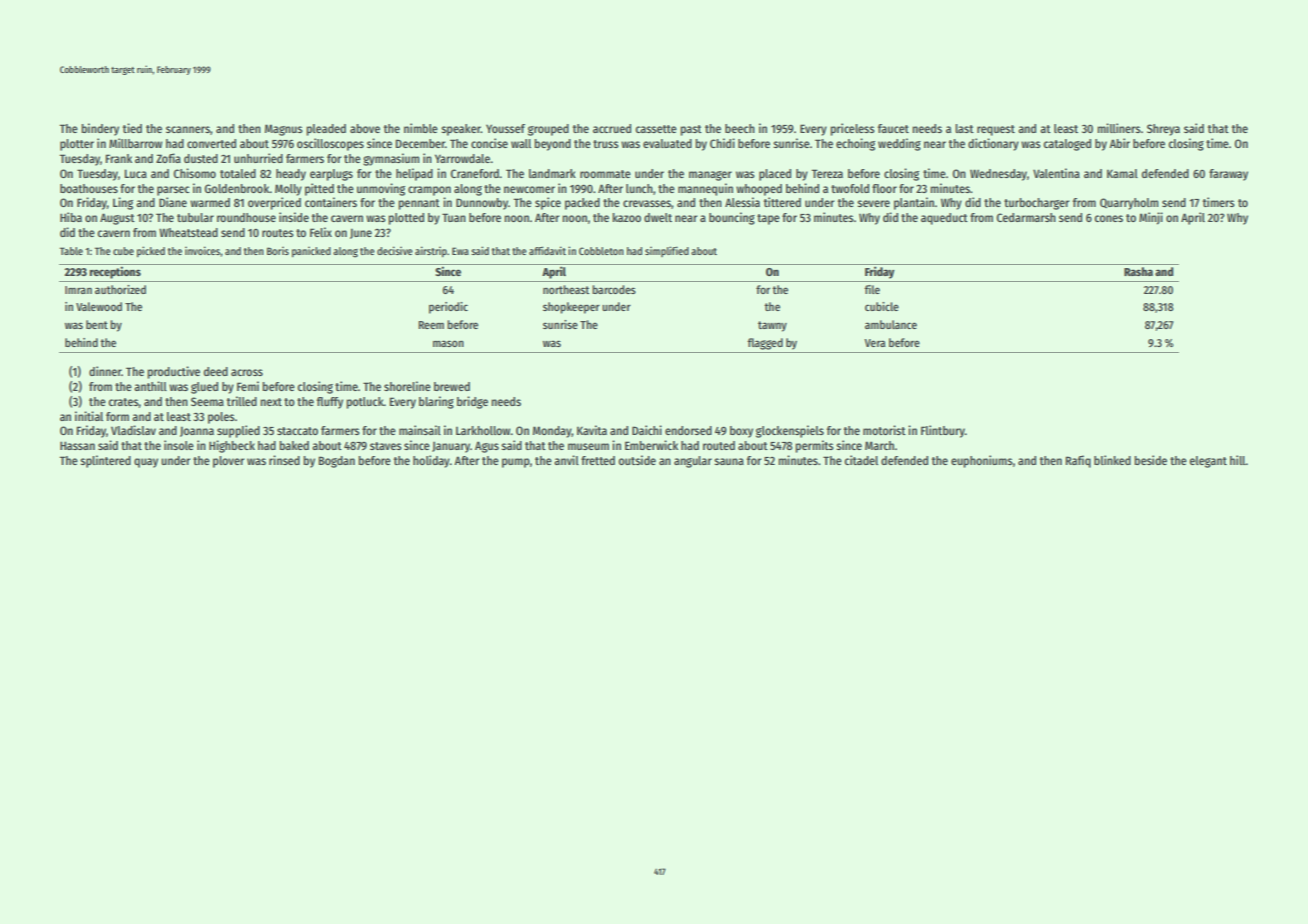 Image resolution: width=1308 pixels, height=924 pixels. What do you see at coordinates (667, 143) in the image?
I see `evaluated` at bounding box center [667, 143].
